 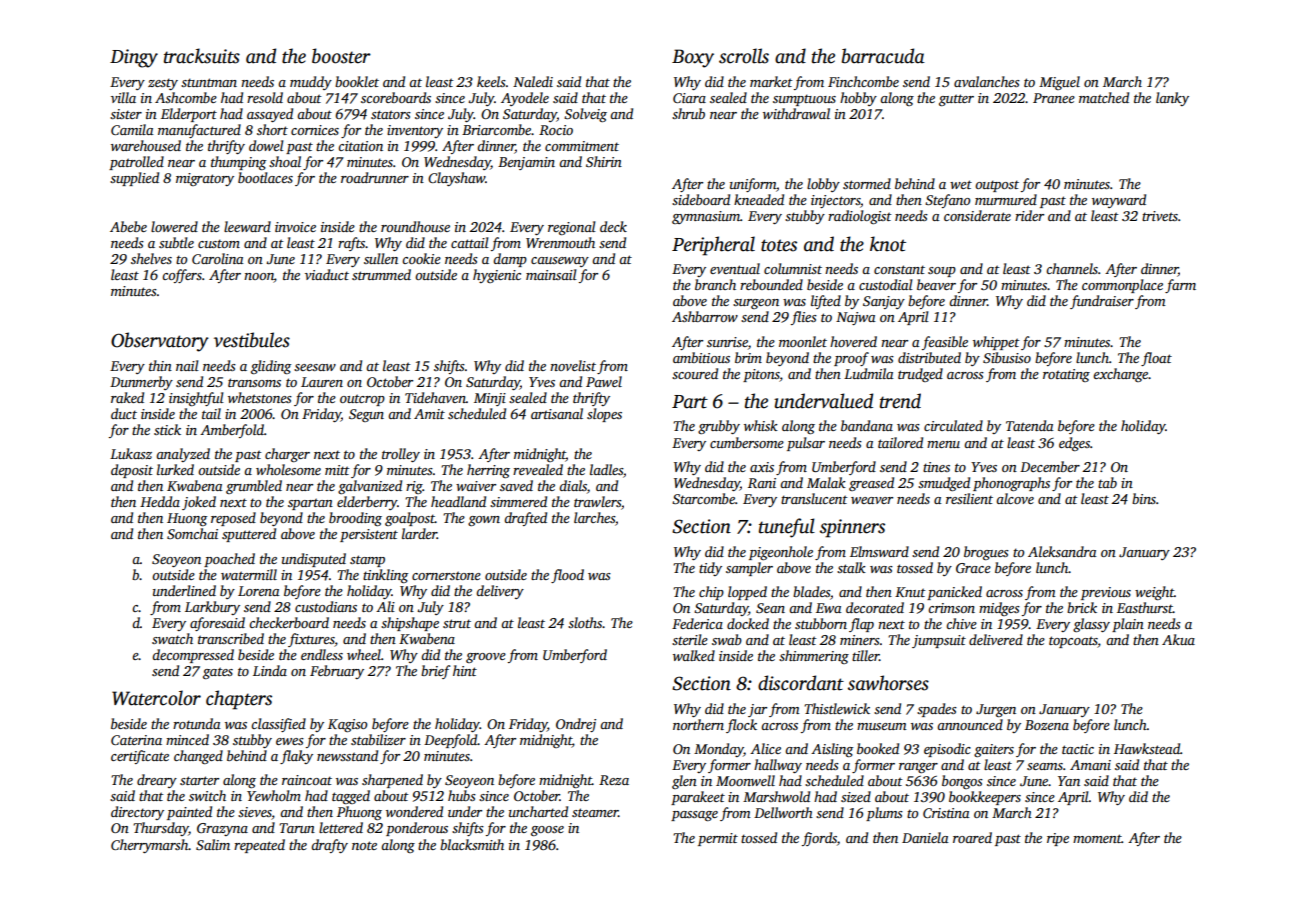 What do you see at coordinates (762, 467) in the image?
I see `axis` at bounding box center [762, 467].
